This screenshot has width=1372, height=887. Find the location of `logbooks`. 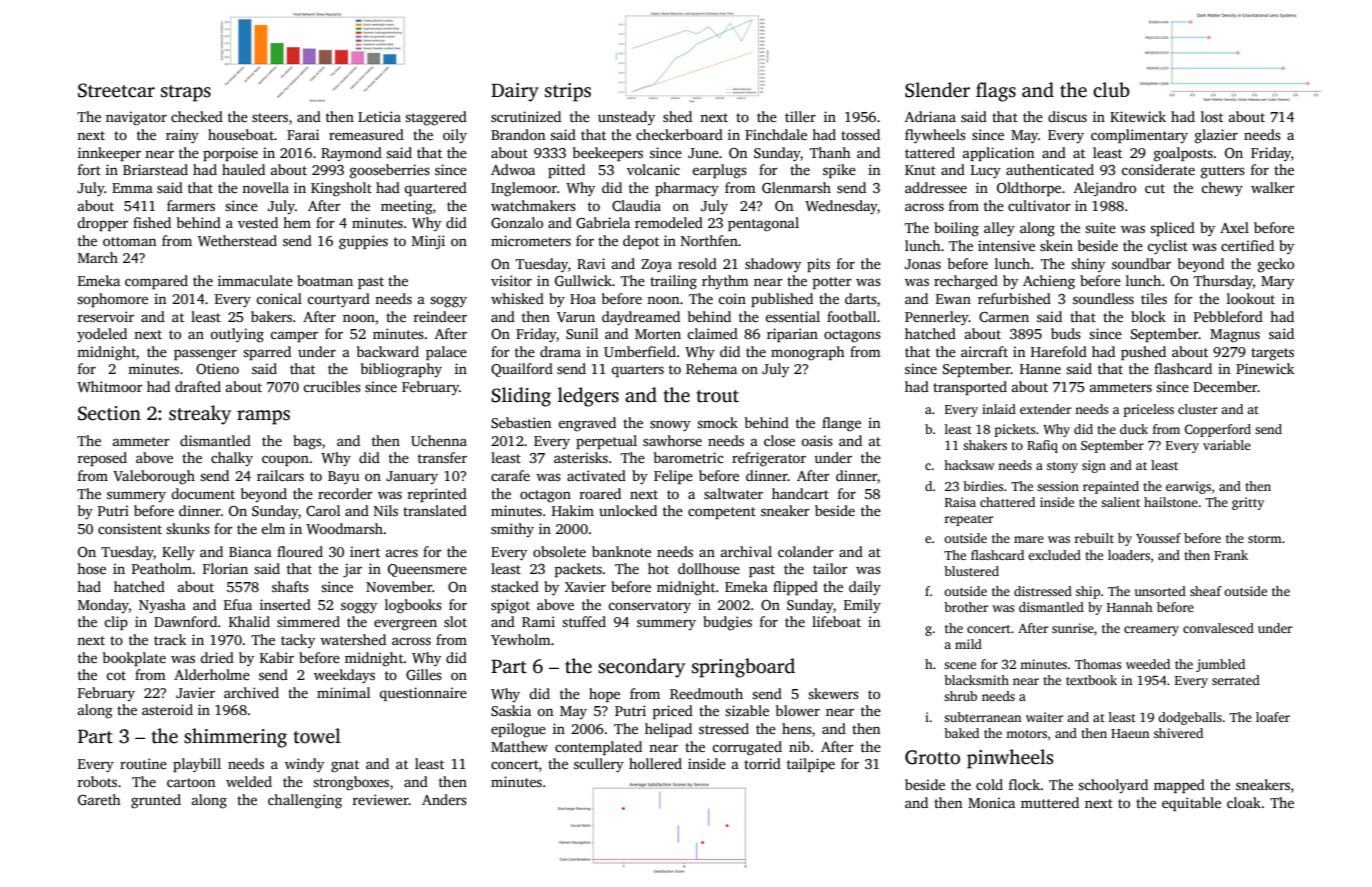

logbooks is located at coordinates (413, 606).
